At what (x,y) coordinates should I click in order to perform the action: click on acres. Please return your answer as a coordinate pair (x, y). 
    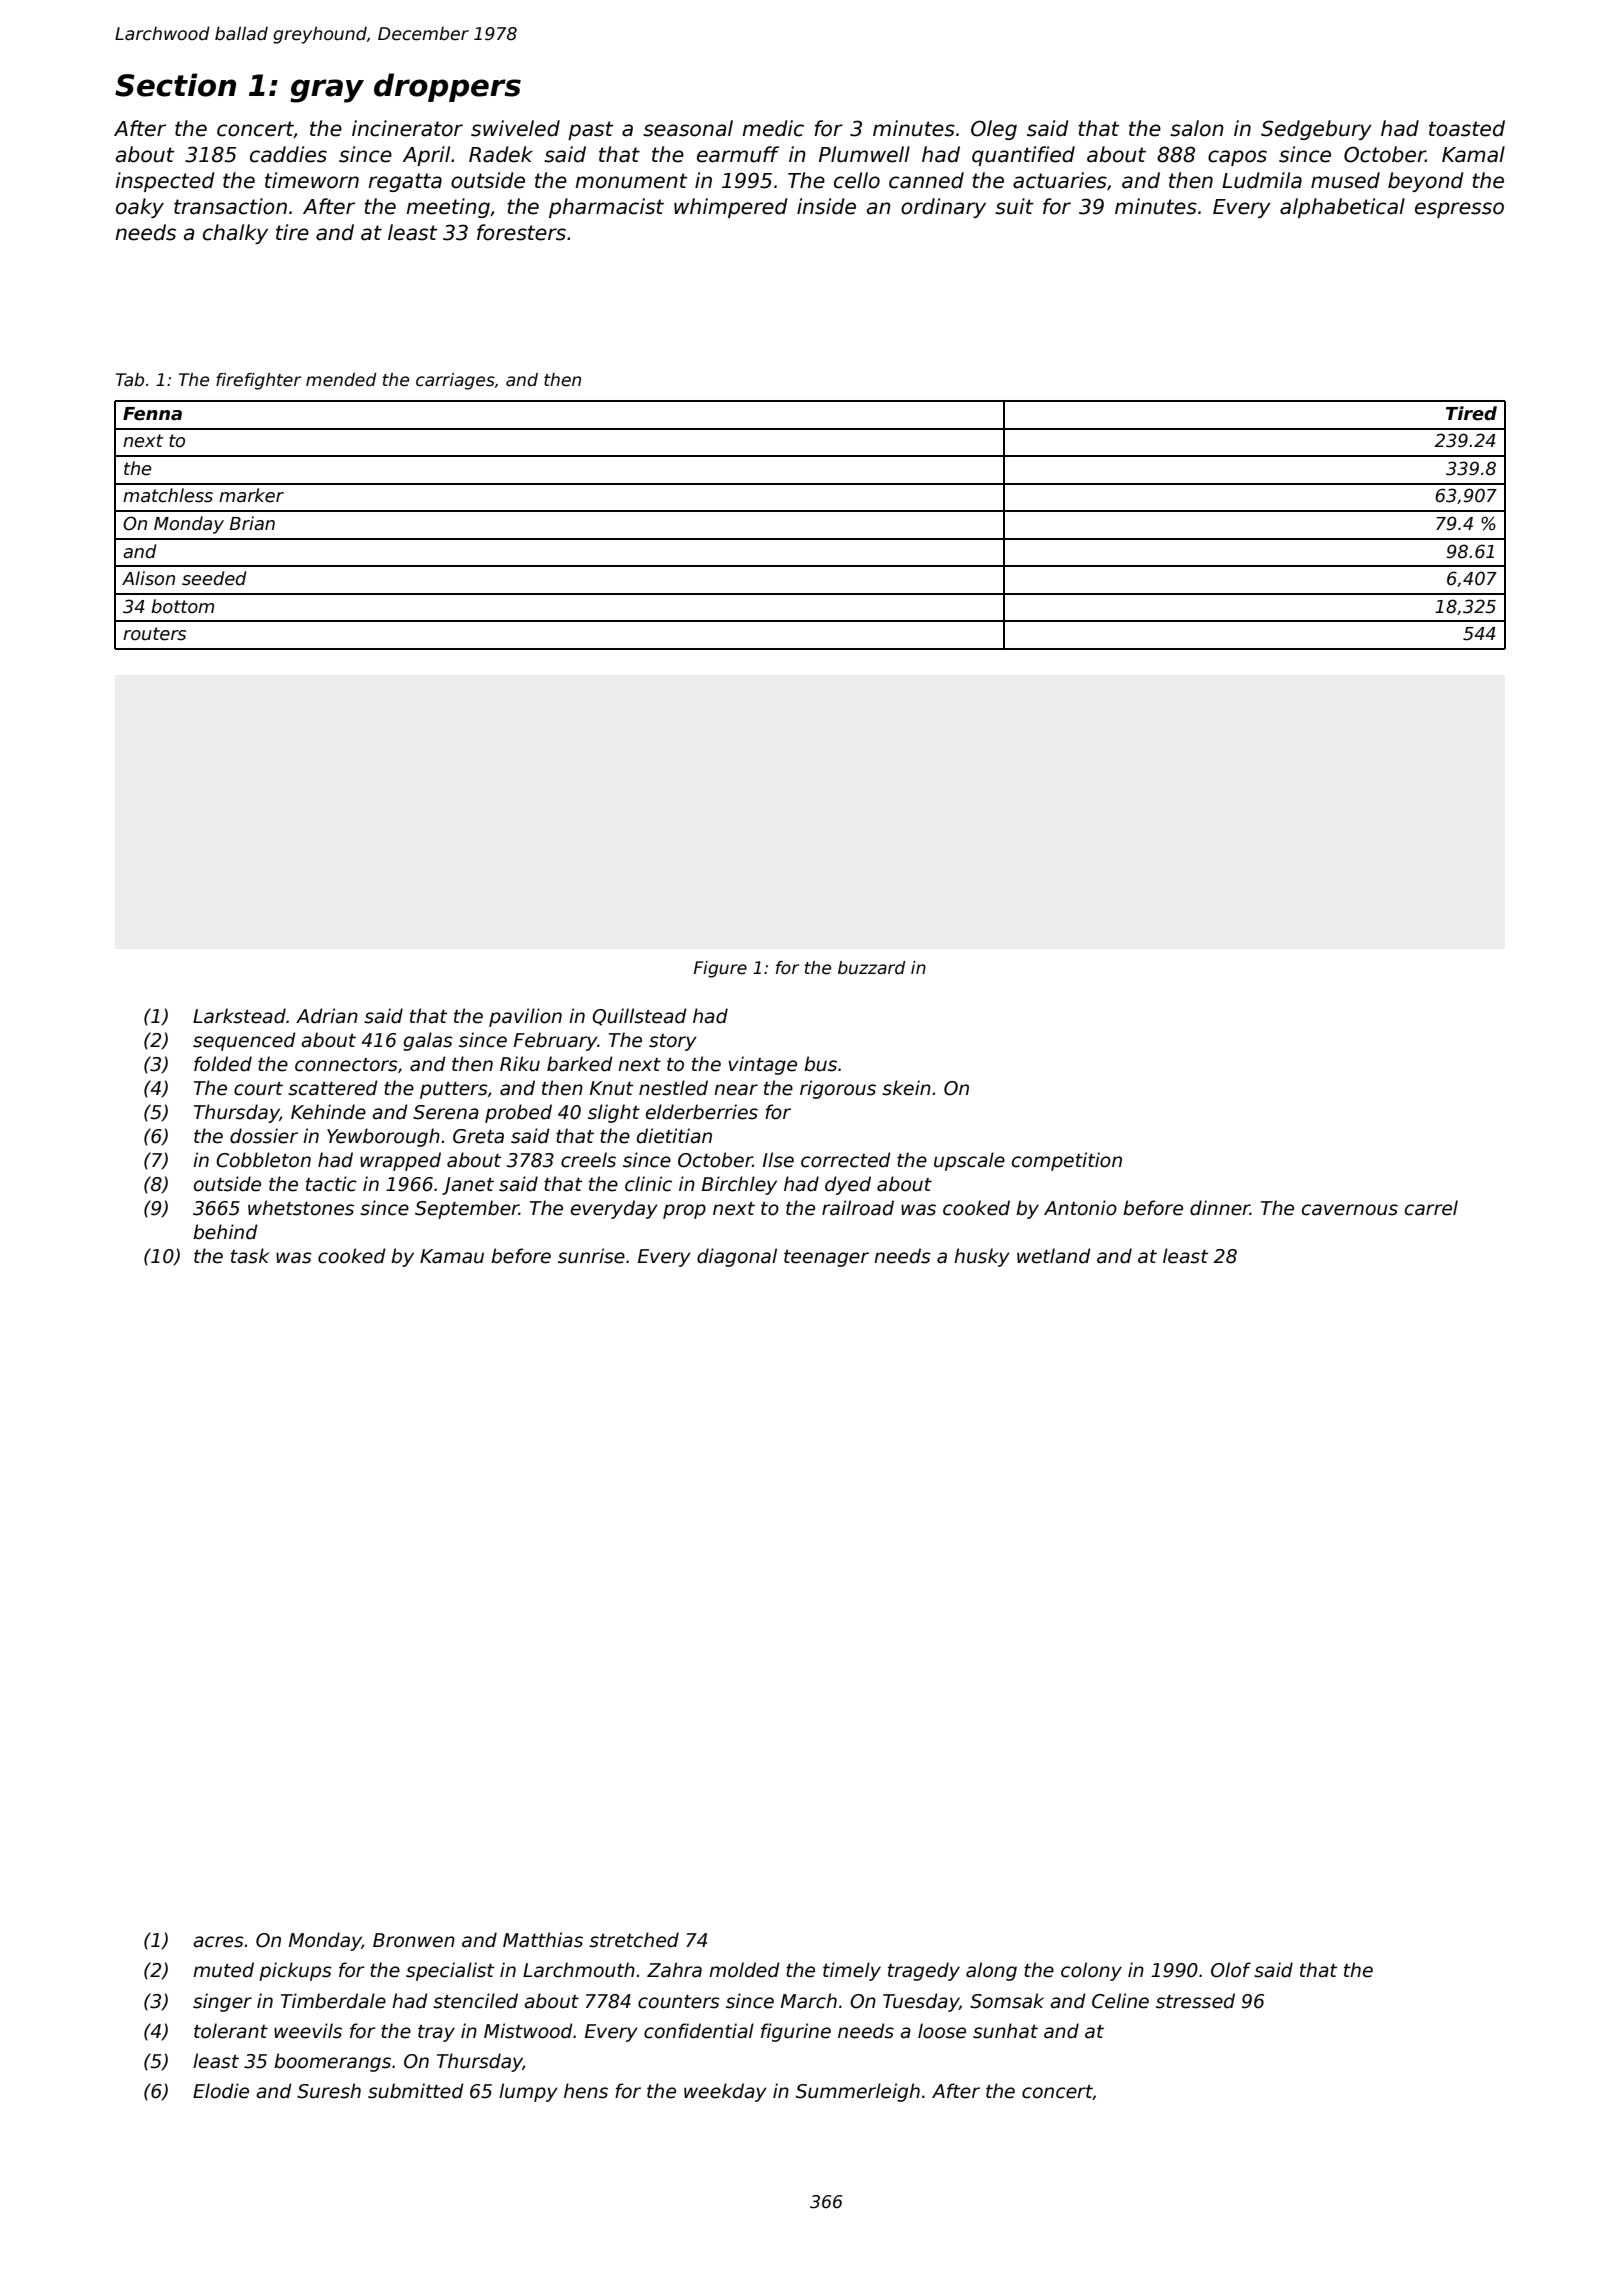
    Looking at the image, I should click on (218, 1942).
